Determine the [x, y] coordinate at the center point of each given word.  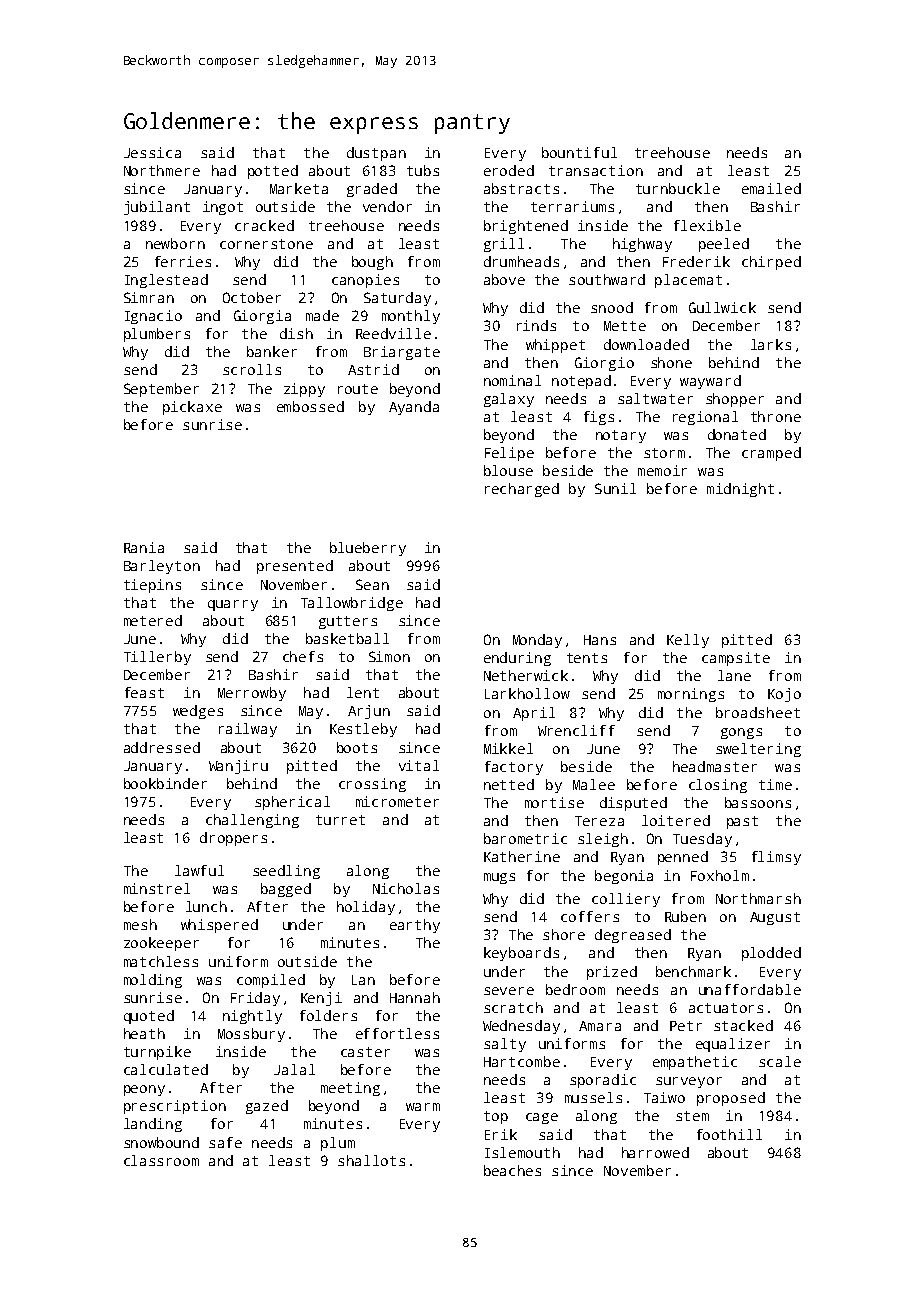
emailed [771, 188]
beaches [512, 1170]
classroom [161, 1160]
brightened [526, 227]
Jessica [152, 152]
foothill [729, 1134]
